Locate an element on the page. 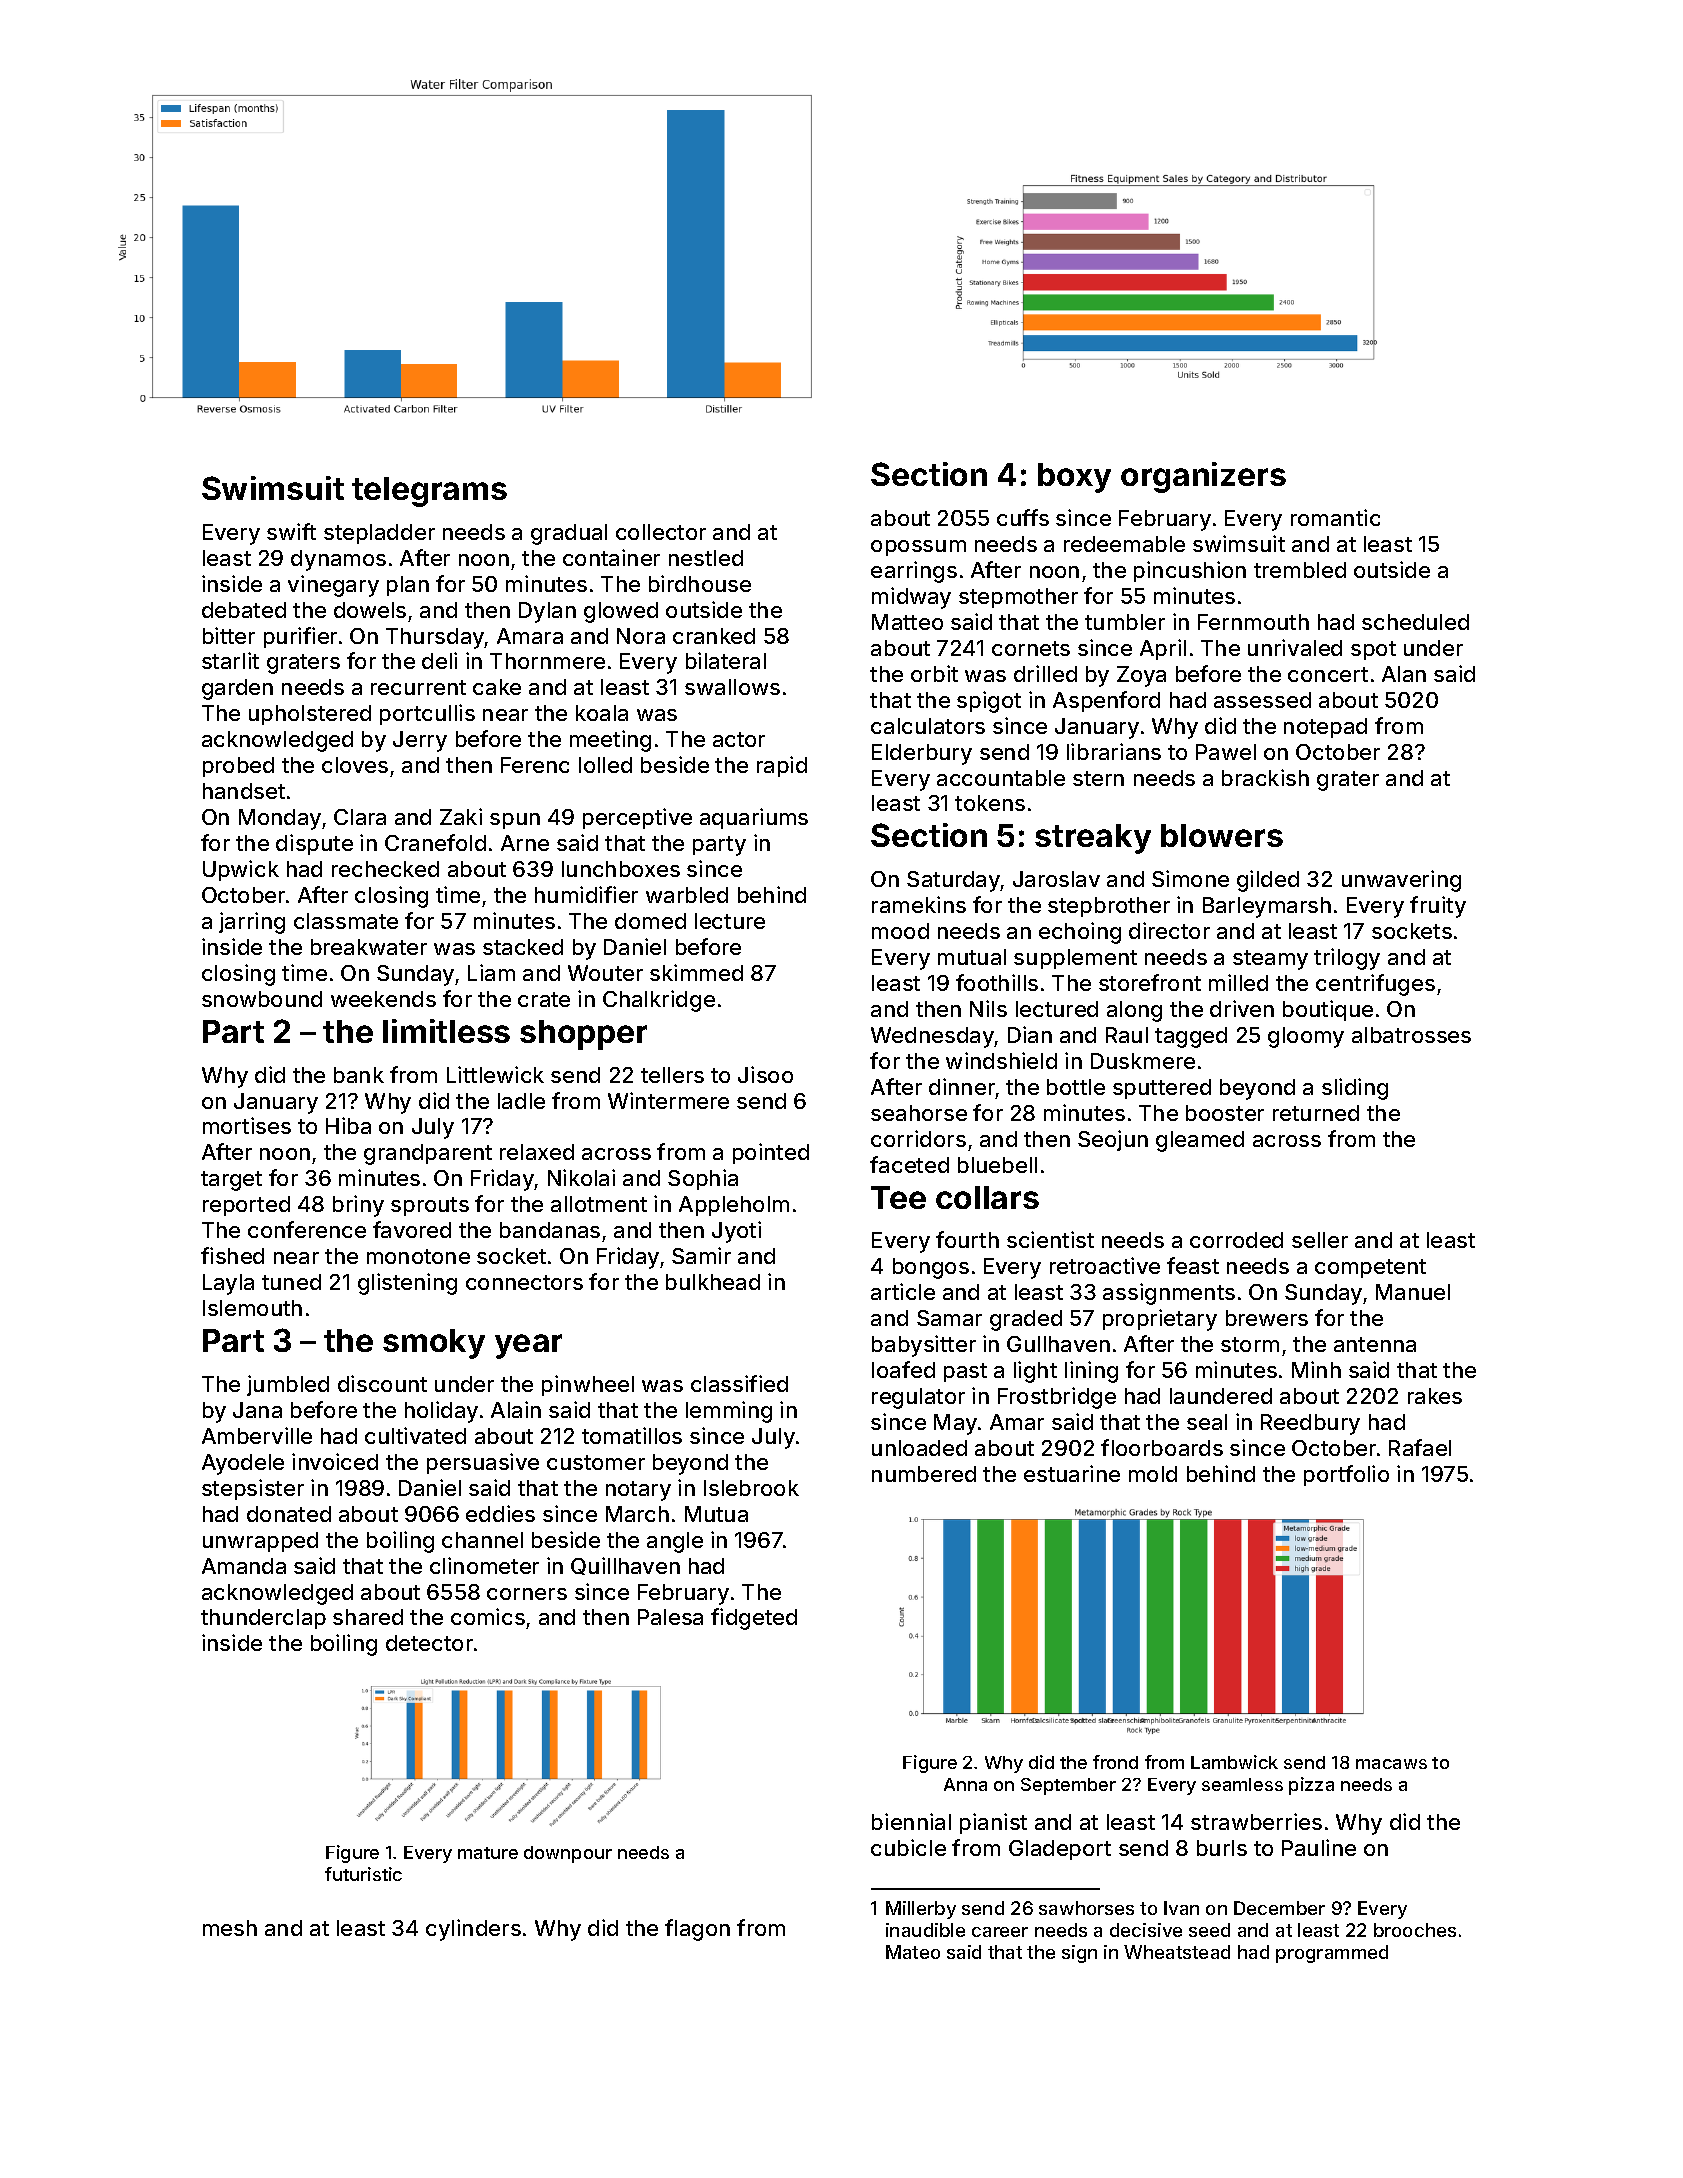 The image size is (1683, 2178). bongos is located at coordinates (931, 1268).
